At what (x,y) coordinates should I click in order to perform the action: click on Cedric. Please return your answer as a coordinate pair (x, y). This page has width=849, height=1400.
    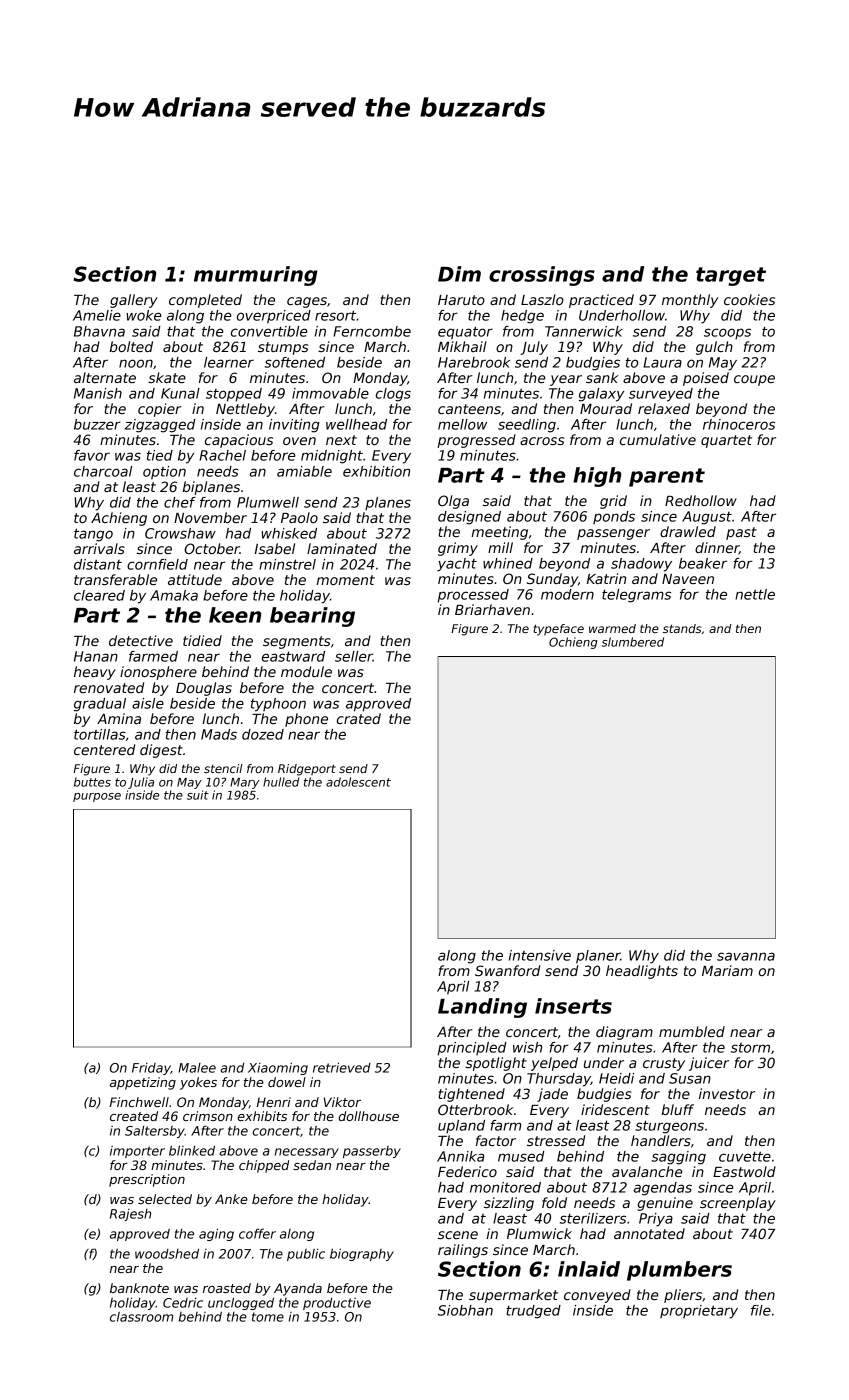
    Looking at the image, I should click on (183, 1302).
